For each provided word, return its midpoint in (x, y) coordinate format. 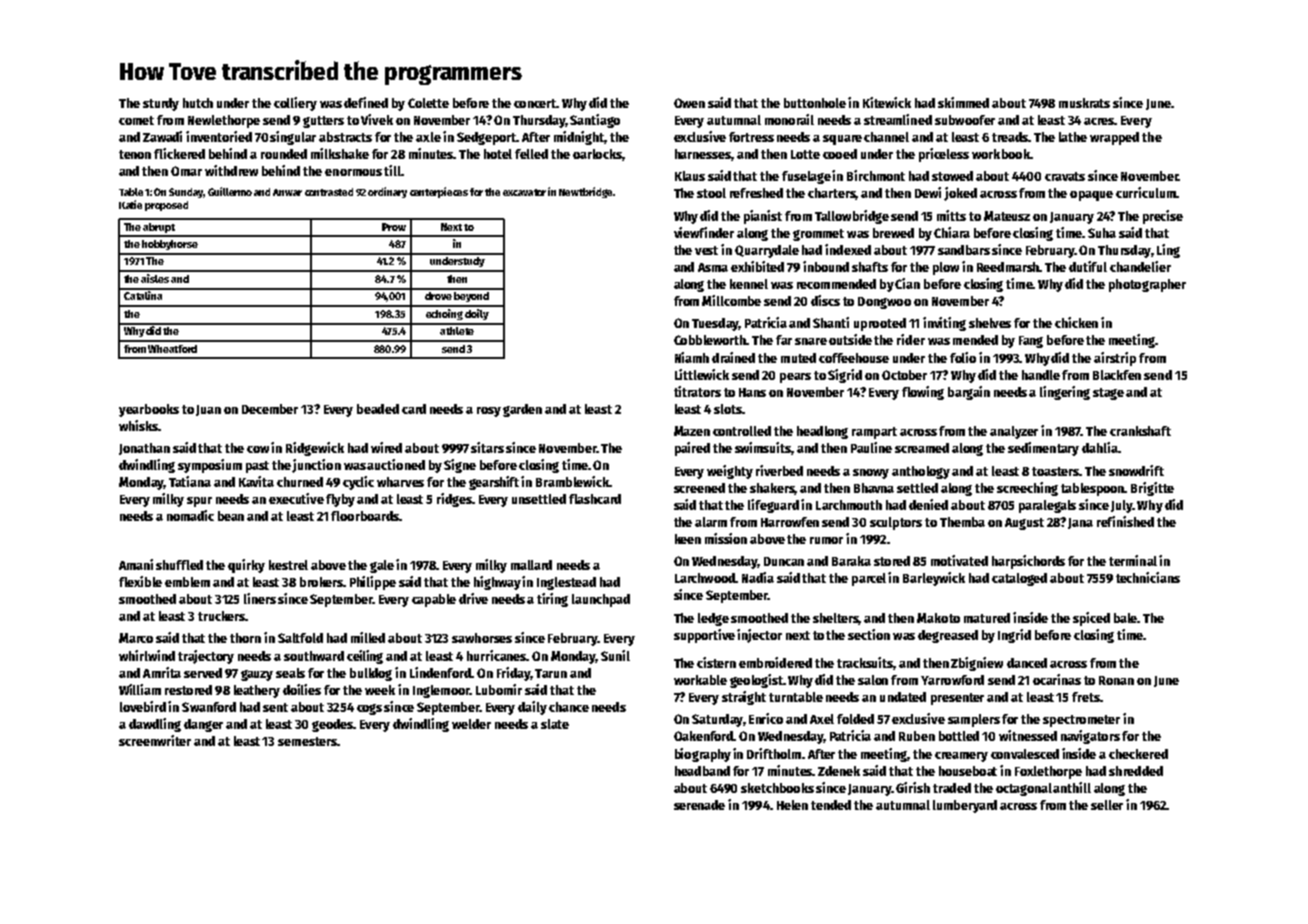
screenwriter (155, 740)
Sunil (615, 655)
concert (535, 103)
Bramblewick (573, 481)
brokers (321, 582)
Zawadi (162, 136)
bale (1125, 618)
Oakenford (703, 736)
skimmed (963, 102)
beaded (378, 409)
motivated (959, 560)
